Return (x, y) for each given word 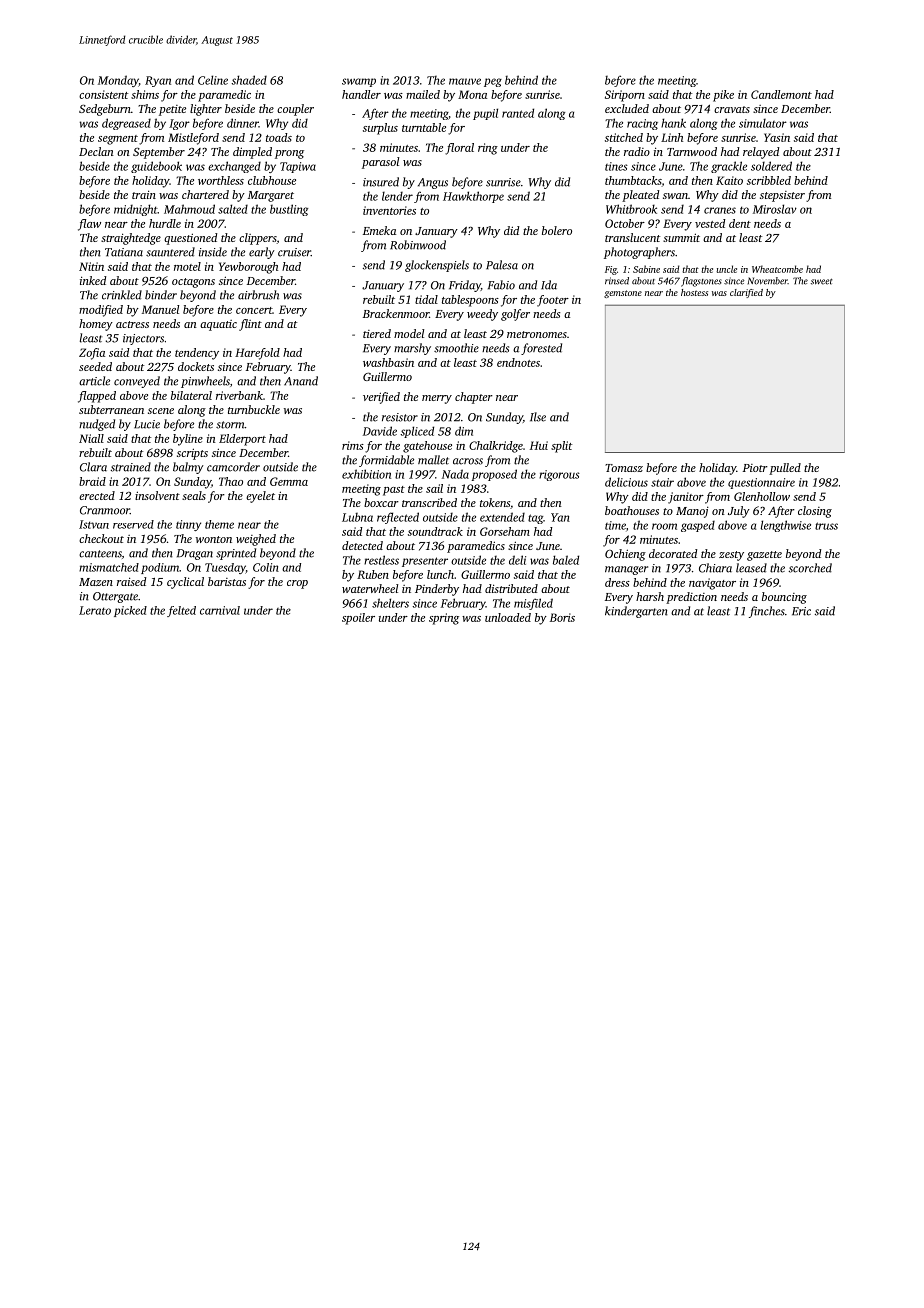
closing (815, 512)
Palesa (502, 265)
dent (740, 223)
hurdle (165, 223)
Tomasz (624, 468)
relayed (761, 153)
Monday (118, 81)
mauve (465, 81)
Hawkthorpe (473, 197)
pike (723, 96)
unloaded (508, 617)
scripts (192, 454)
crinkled (122, 295)
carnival (220, 610)
